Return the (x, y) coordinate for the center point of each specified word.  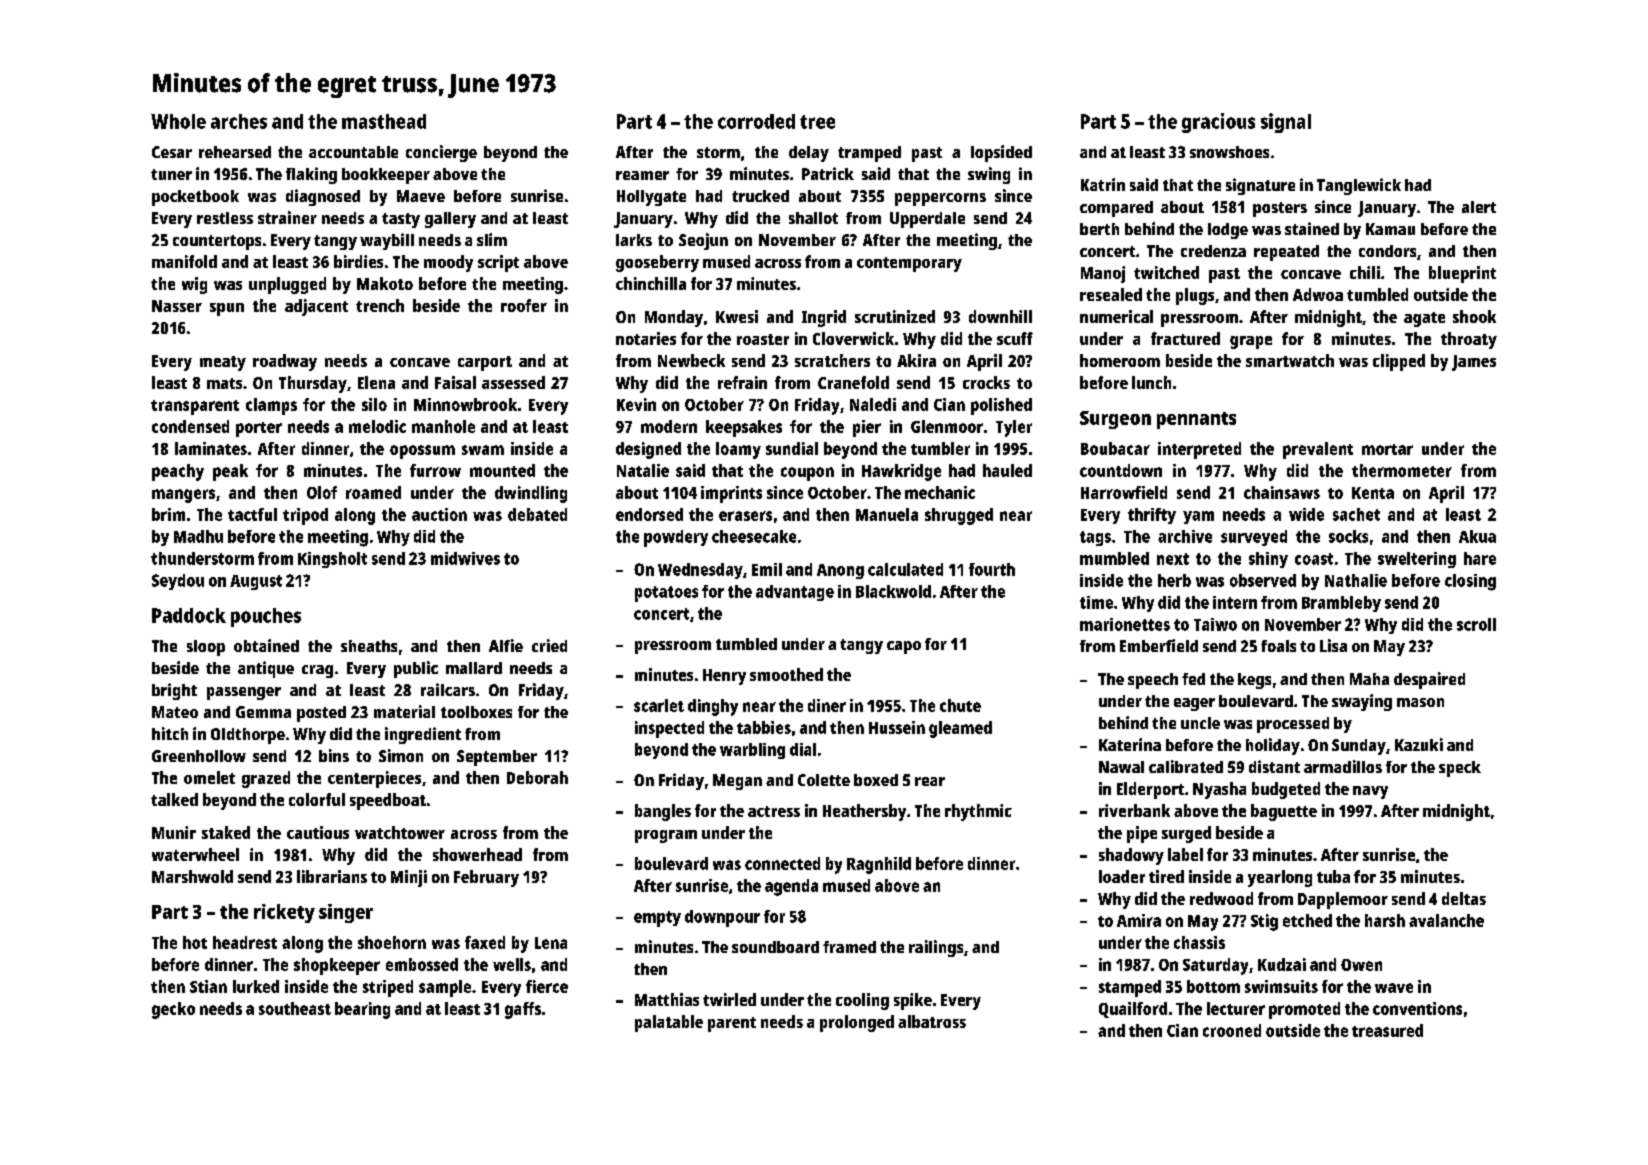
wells (512, 964)
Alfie (506, 645)
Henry (724, 677)
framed (849, 947)
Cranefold (853, 382)
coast (1314, 559)
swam (483, 450)
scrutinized (895, 316)
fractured (1185, 338)
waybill (387, 241)
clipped (1399, 362)
